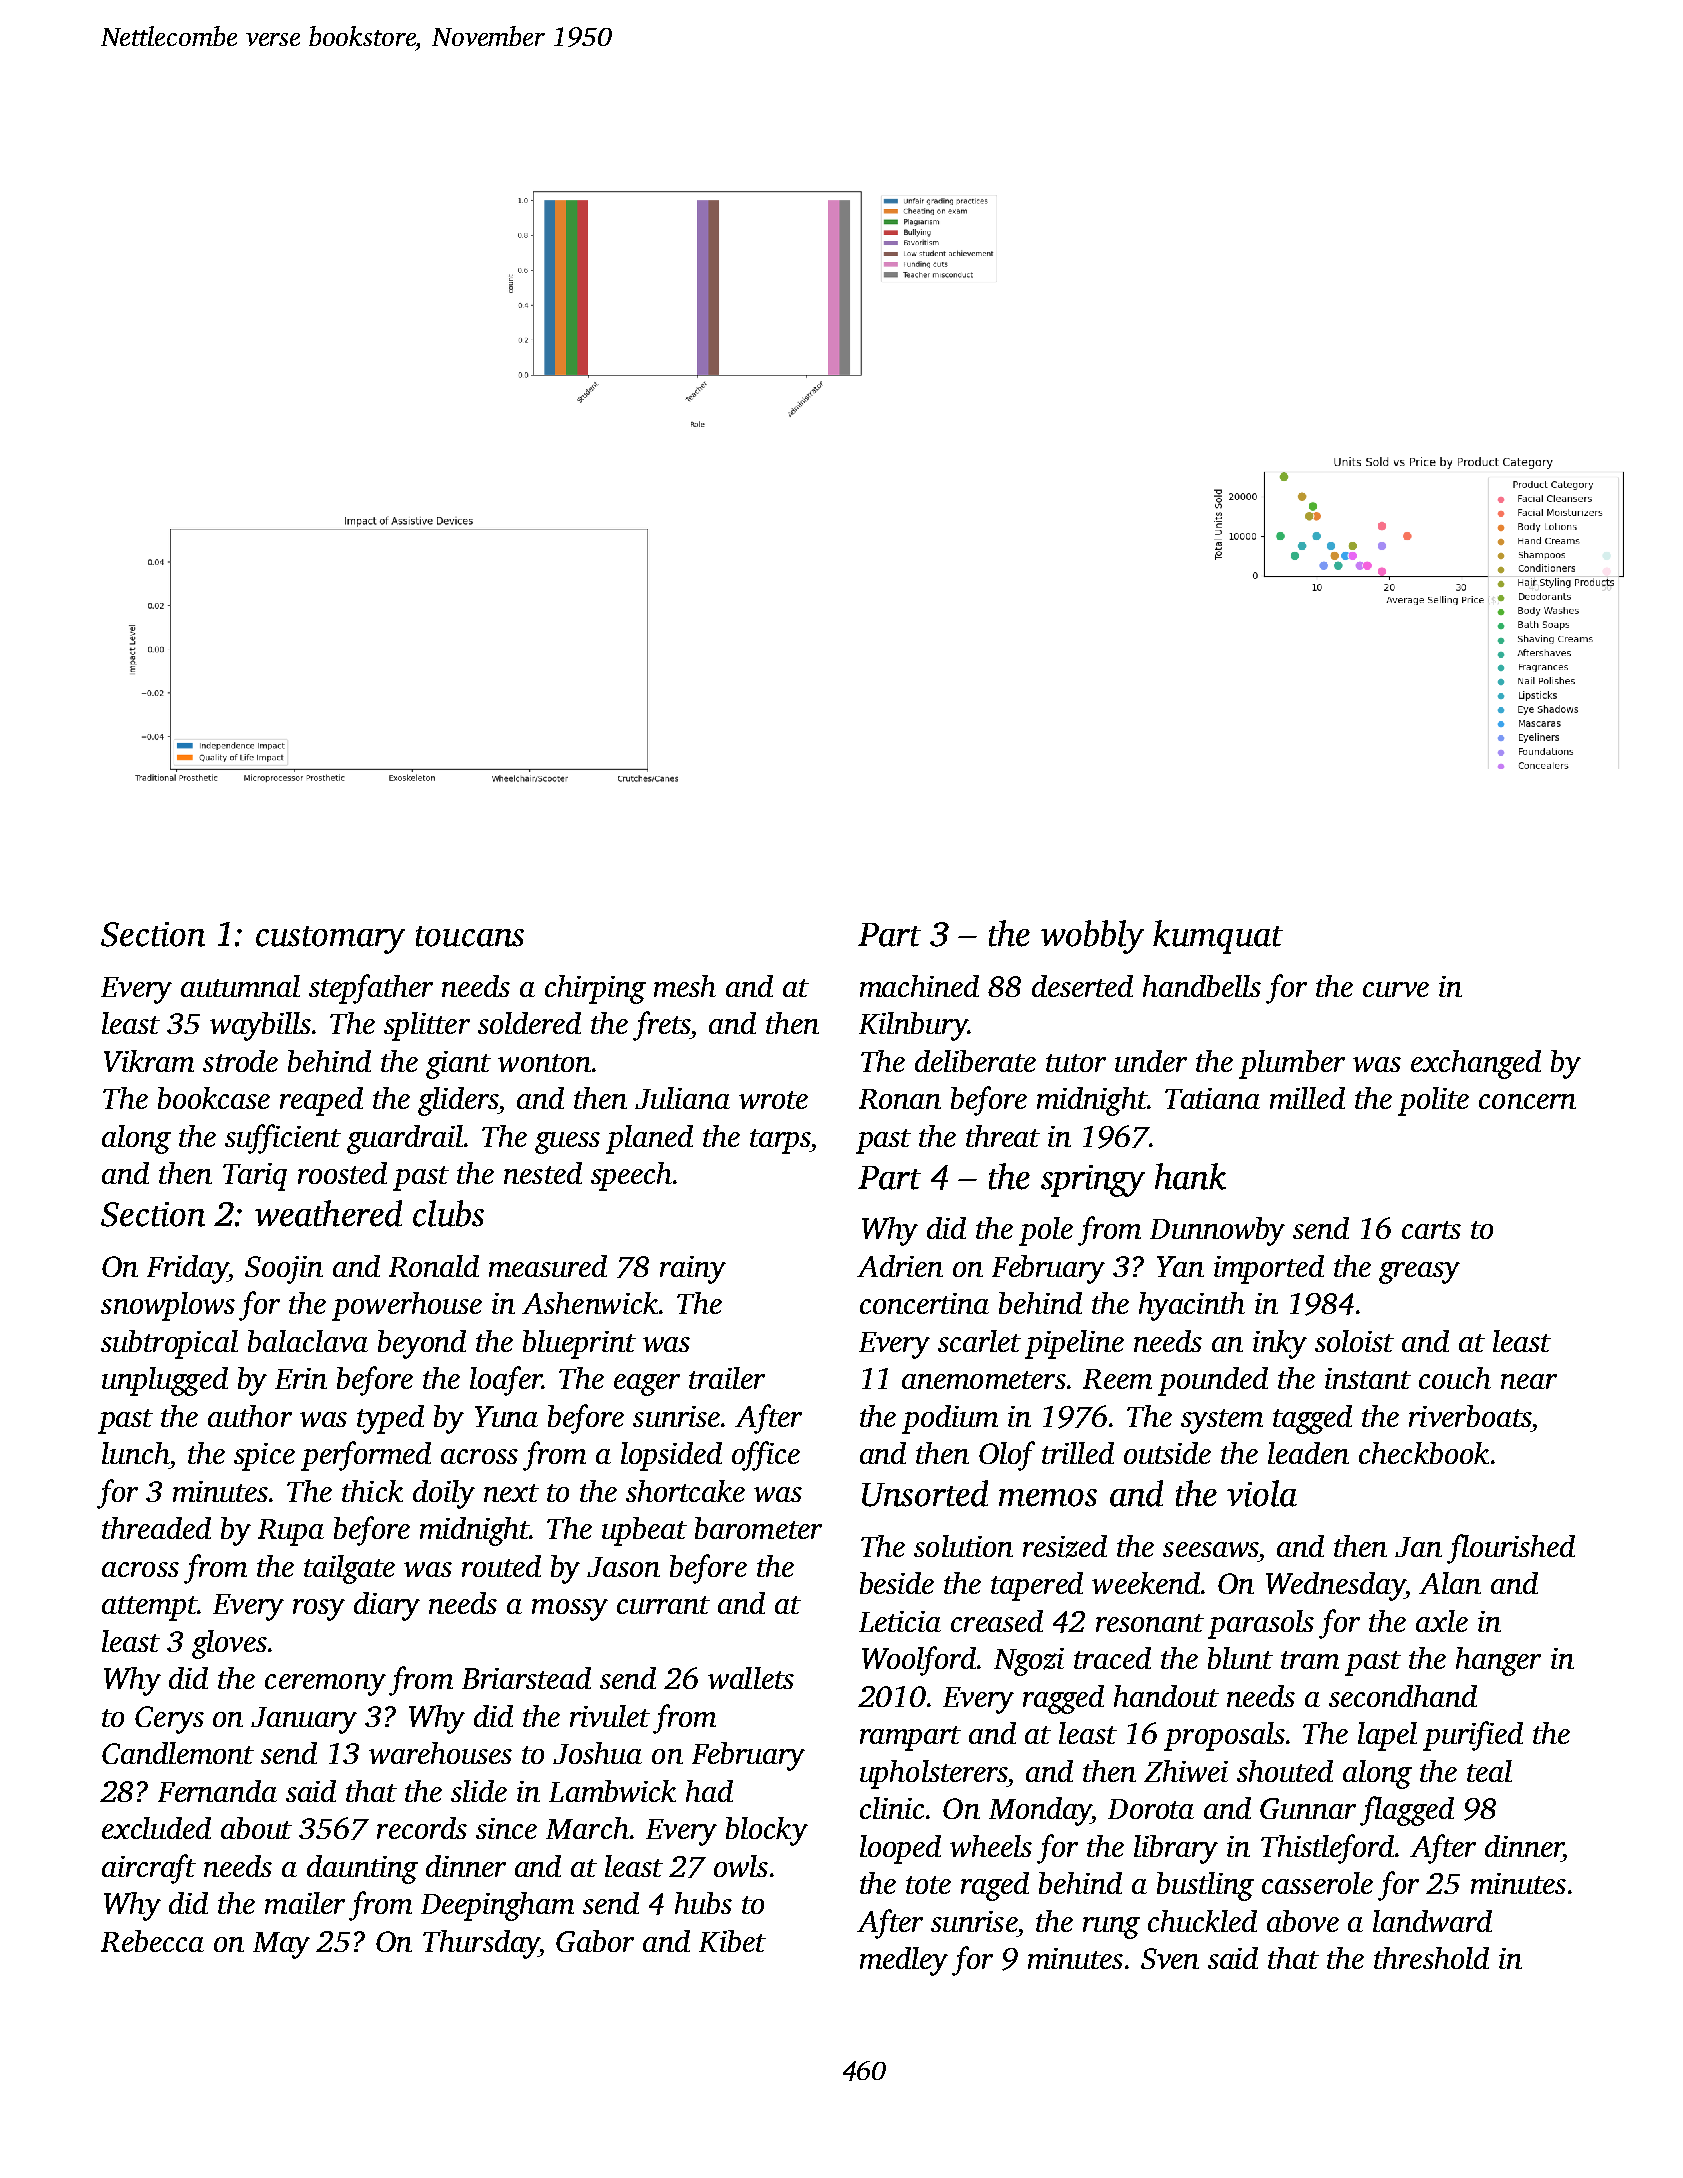  Describe the element at coordinates (570, 1610) in the image. I see `mossy` at that location.
